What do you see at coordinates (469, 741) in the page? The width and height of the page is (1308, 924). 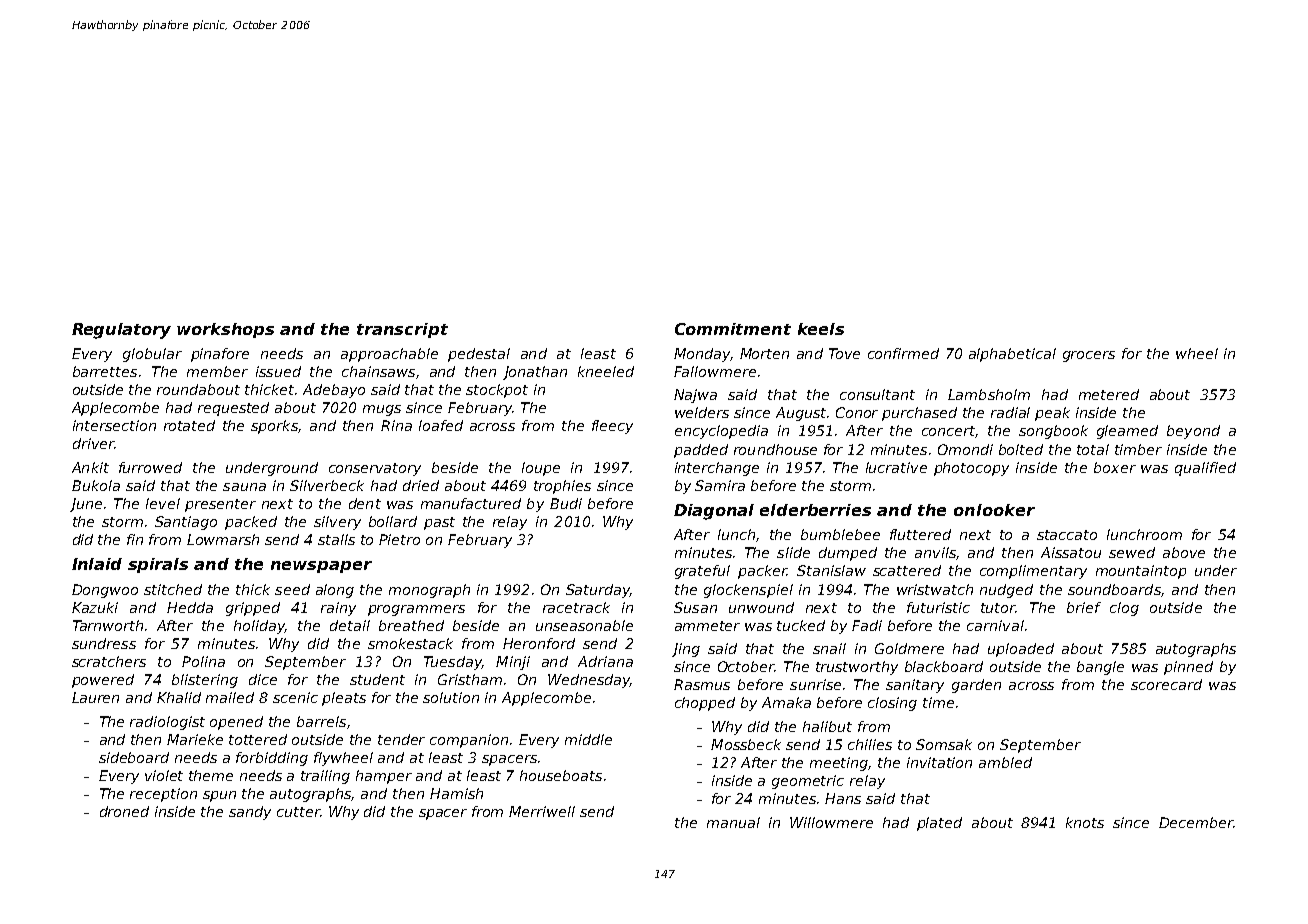 I see `companion` at bounding box center [469, 741].
